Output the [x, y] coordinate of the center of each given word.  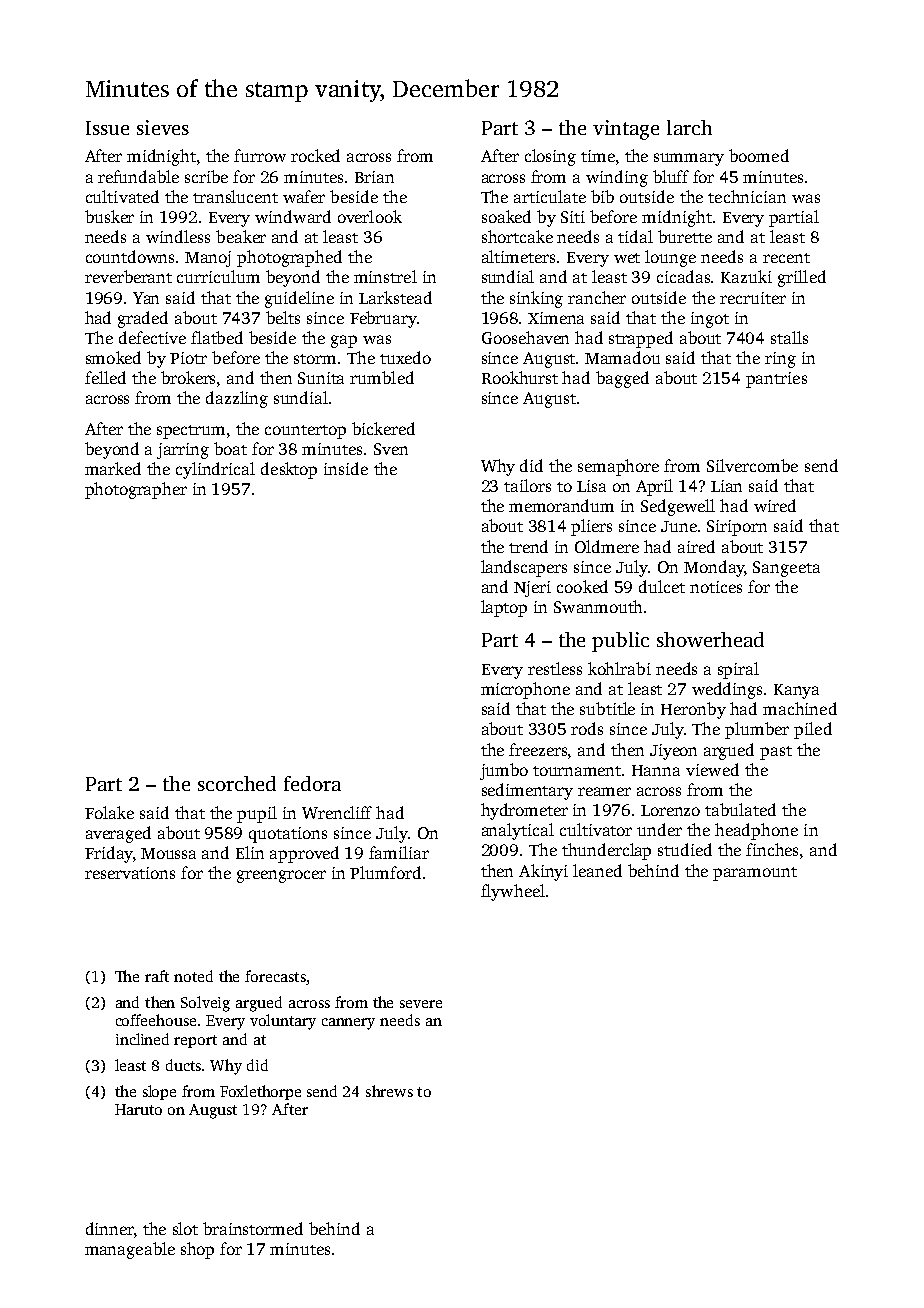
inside [346, 468]
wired [775, 505]
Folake [109, 812]
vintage [626, 130]
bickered [383, 428]
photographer [136, 490]
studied [685, 849]
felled [105, 377]
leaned [597, 870]
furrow [260, 155]
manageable [130, 1250]
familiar [399, 852]
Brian [374, 177]
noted [193, 976]
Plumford [385, 872]
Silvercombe [752, 465]
